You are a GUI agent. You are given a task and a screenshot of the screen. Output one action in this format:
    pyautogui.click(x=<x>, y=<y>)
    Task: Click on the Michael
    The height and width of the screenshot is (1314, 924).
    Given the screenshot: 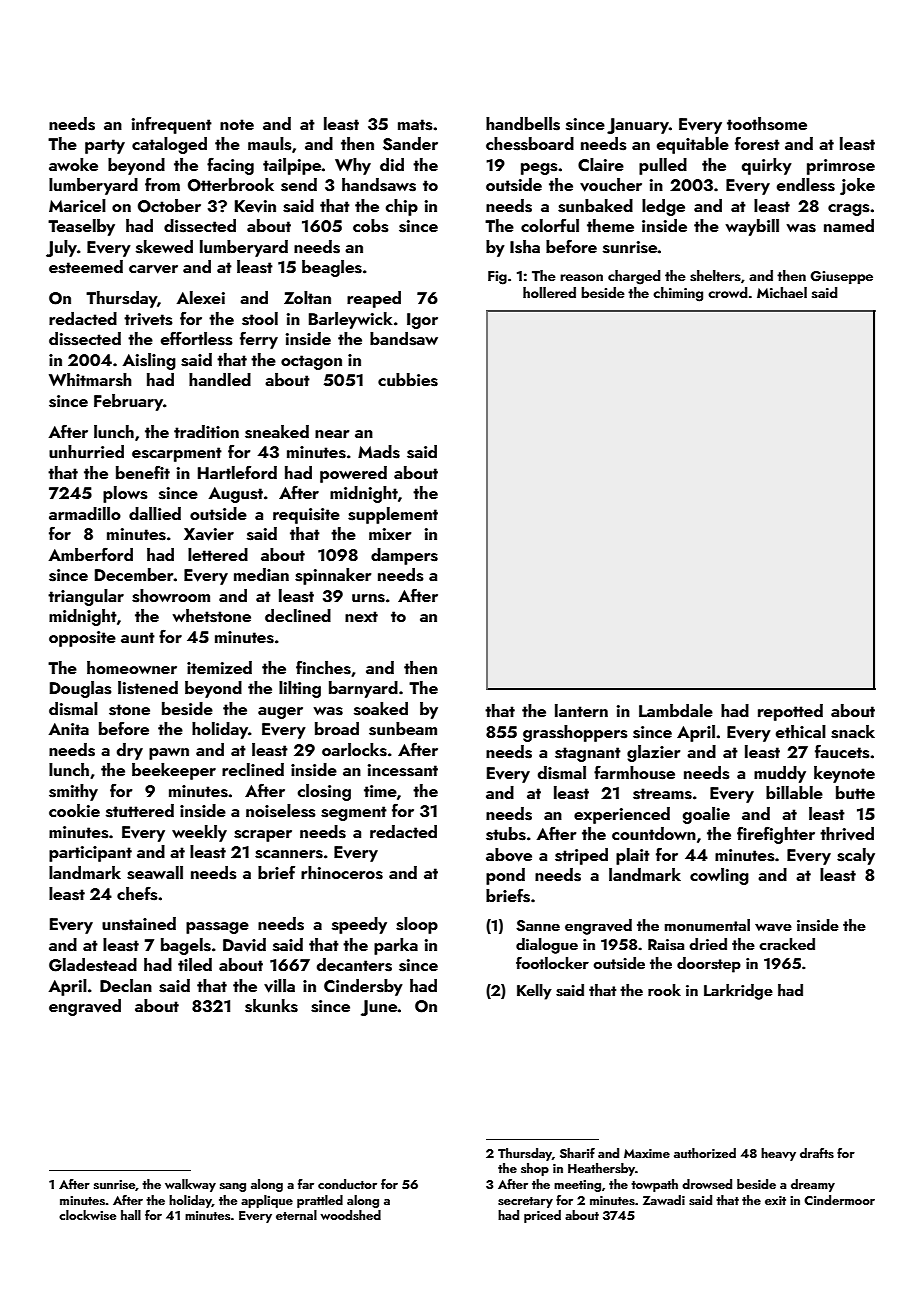 What is the action you would take?
    pyautogui.click(x=782, y=292)
